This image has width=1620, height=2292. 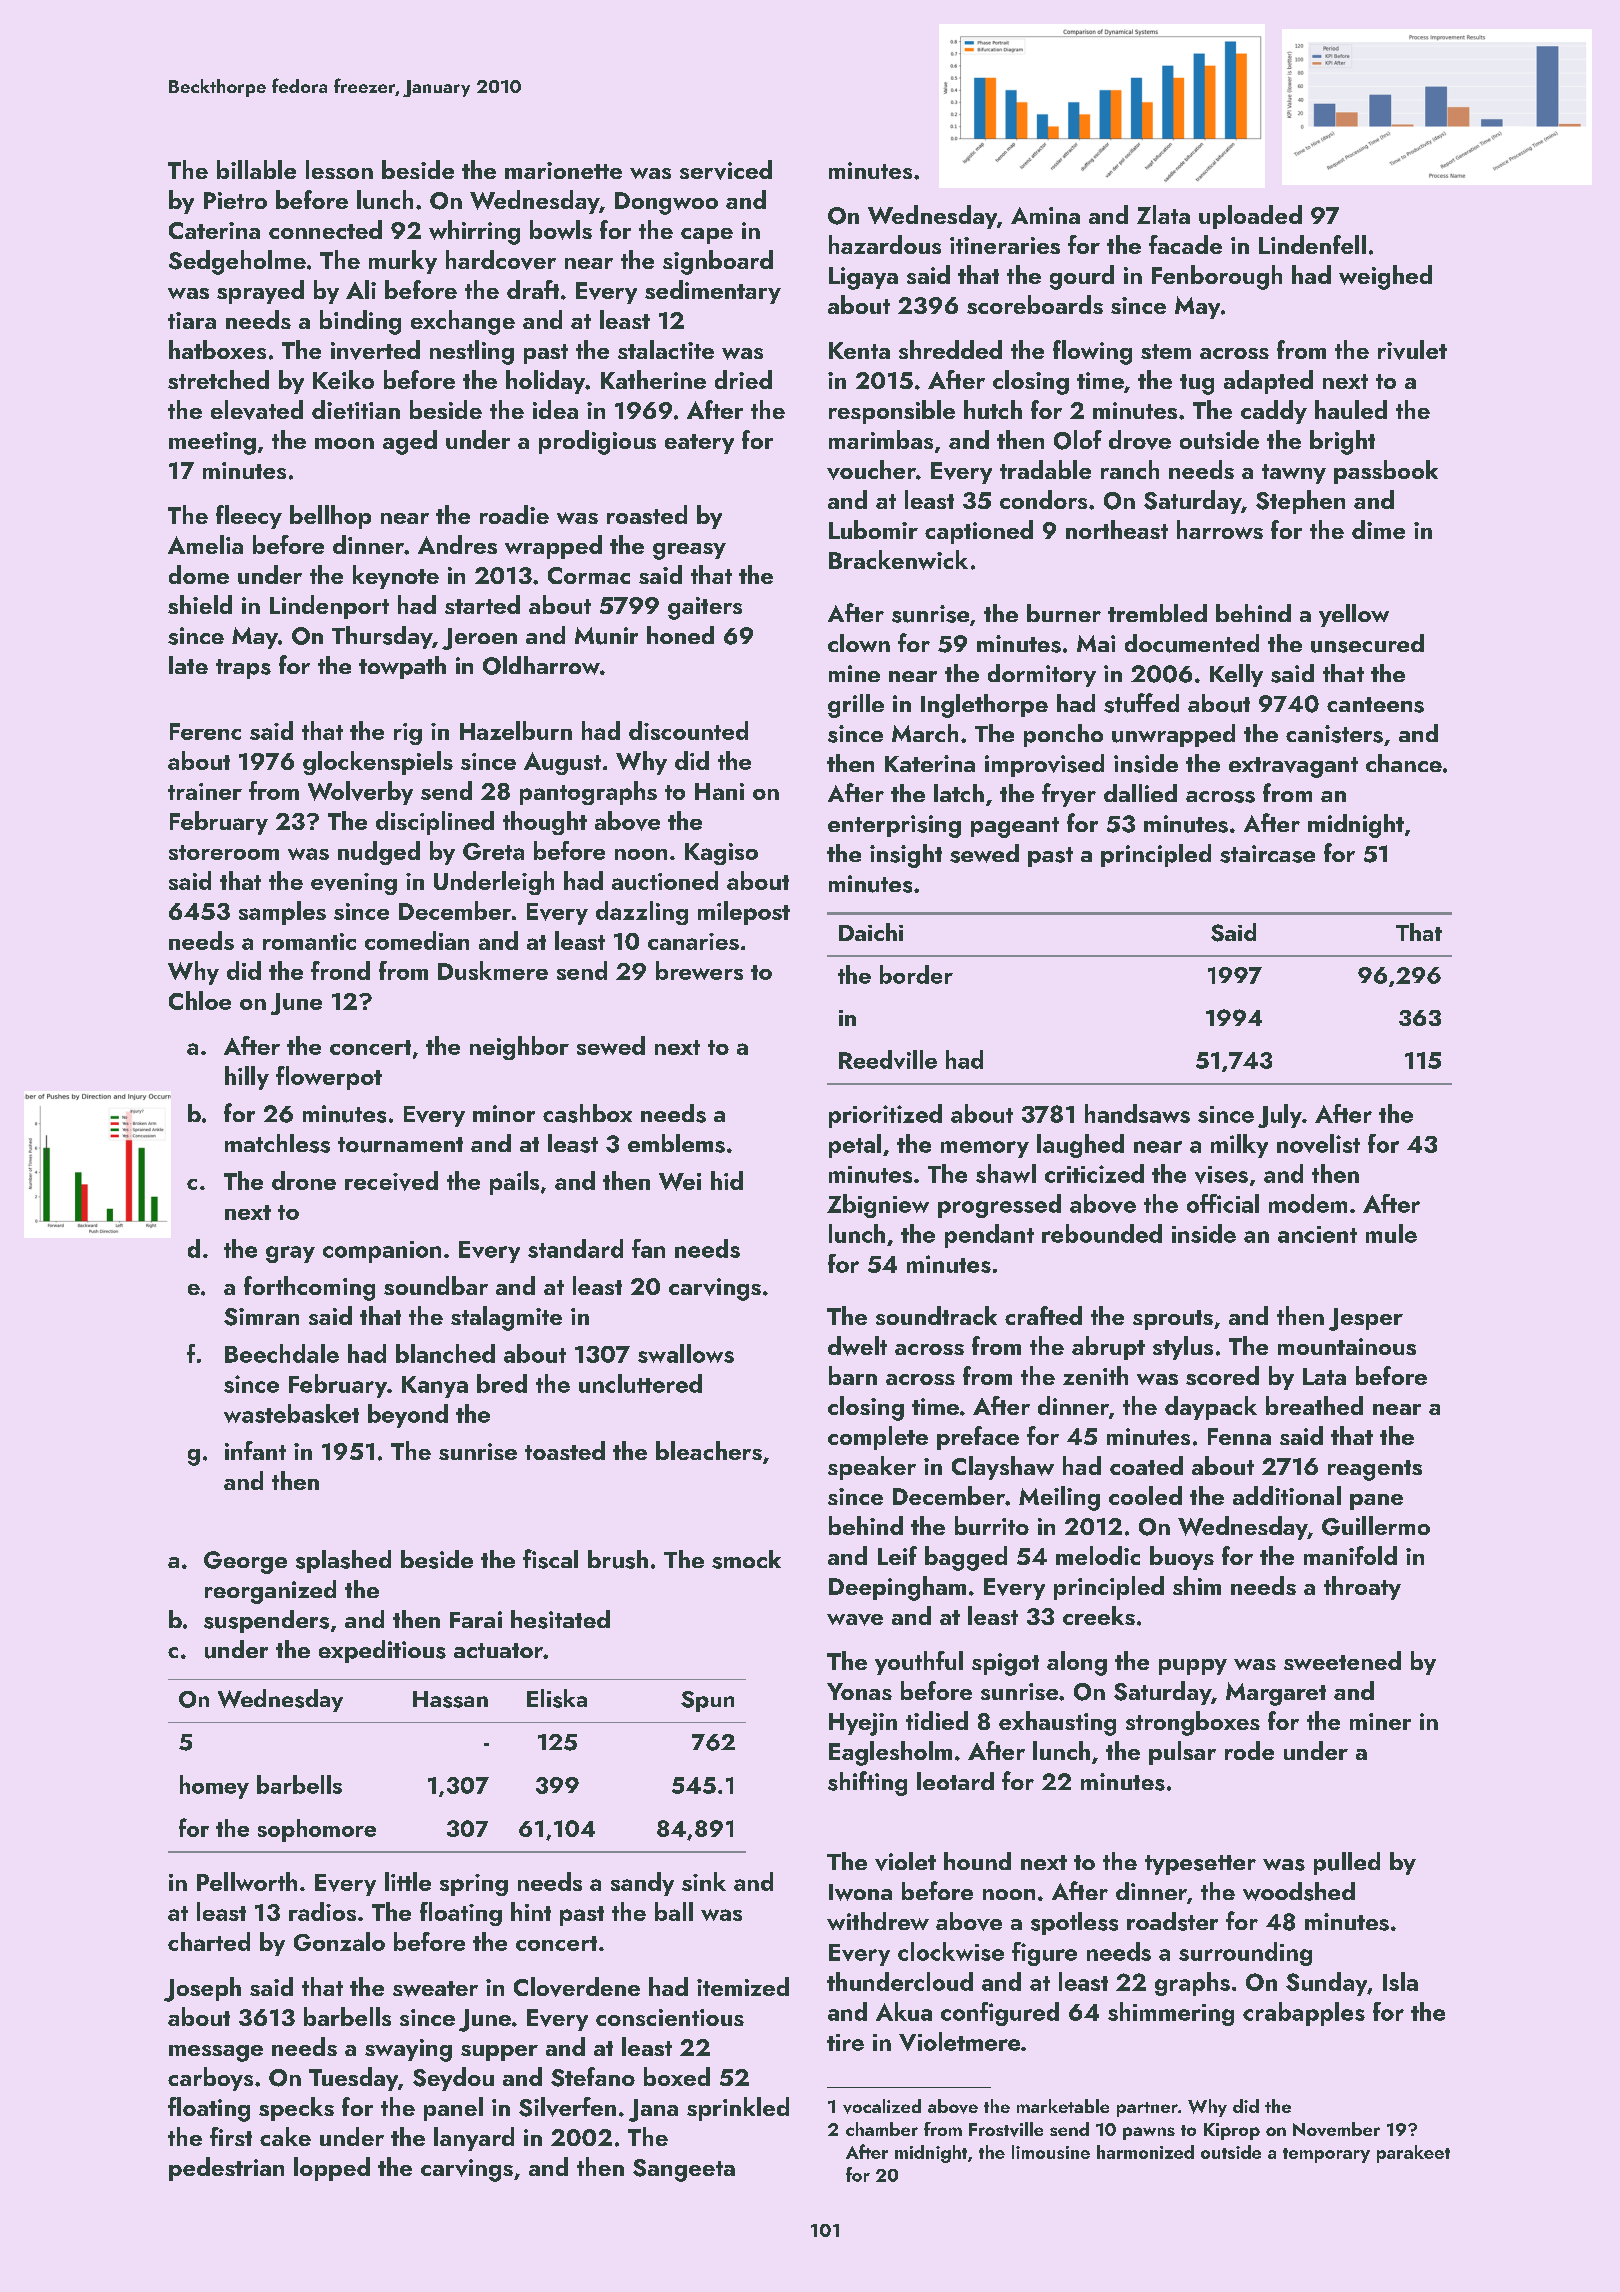 What do you see at coordinates (1413, 2154) in the image?
I see `parakeet` at bounding box center [1413, 2154].
